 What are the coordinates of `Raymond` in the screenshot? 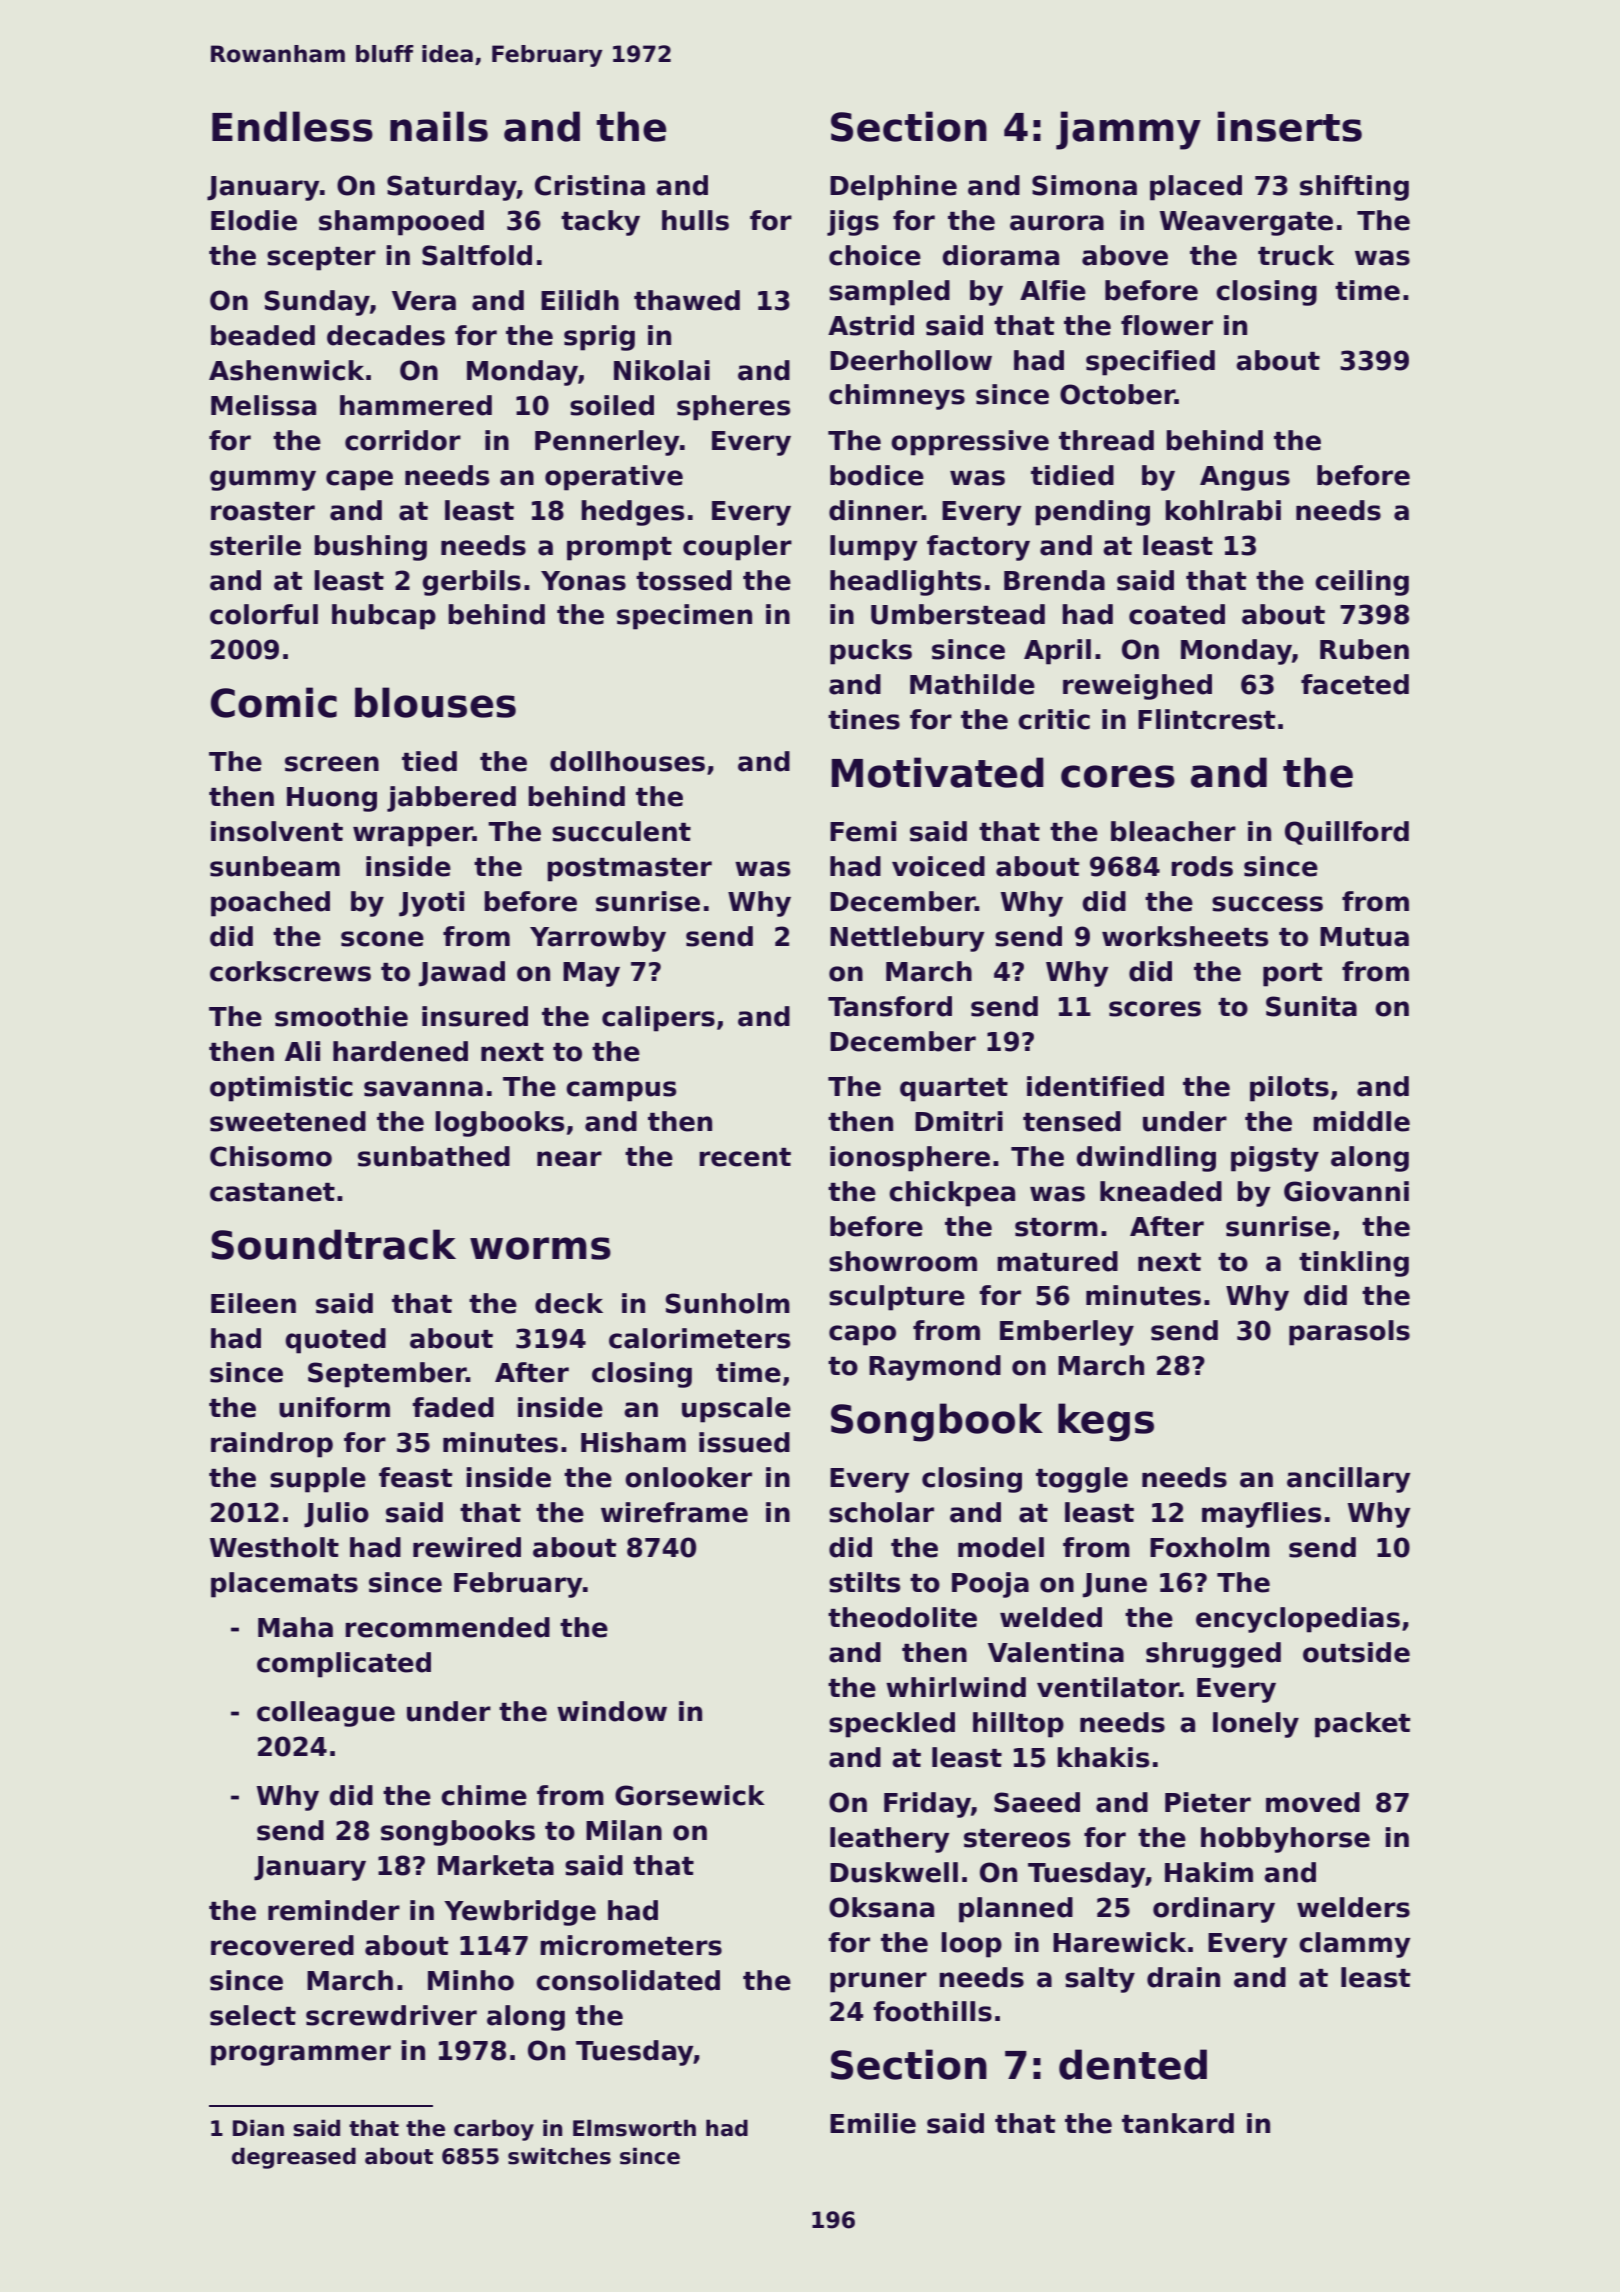 It's located at (935, 1368).
